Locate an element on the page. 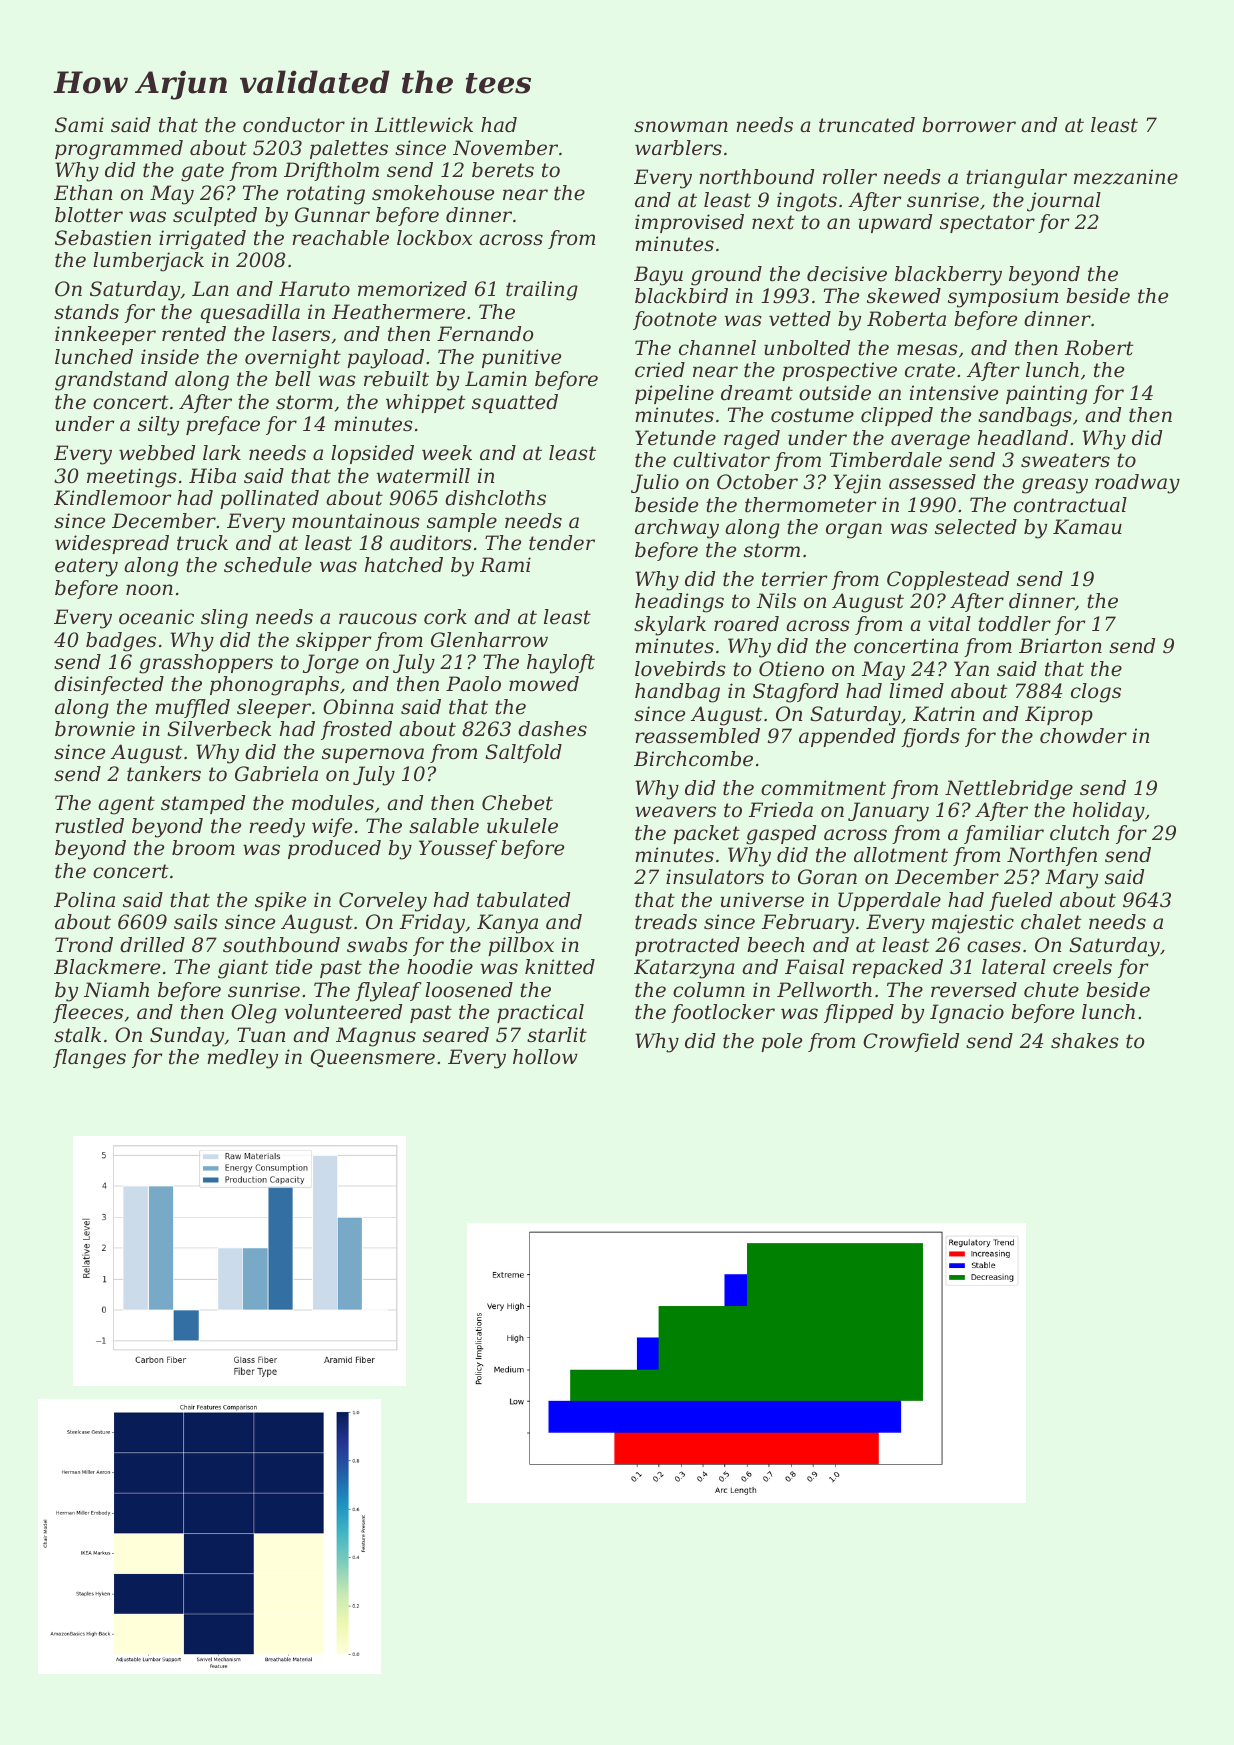  pipeline is located at coordinates (674, 394).
